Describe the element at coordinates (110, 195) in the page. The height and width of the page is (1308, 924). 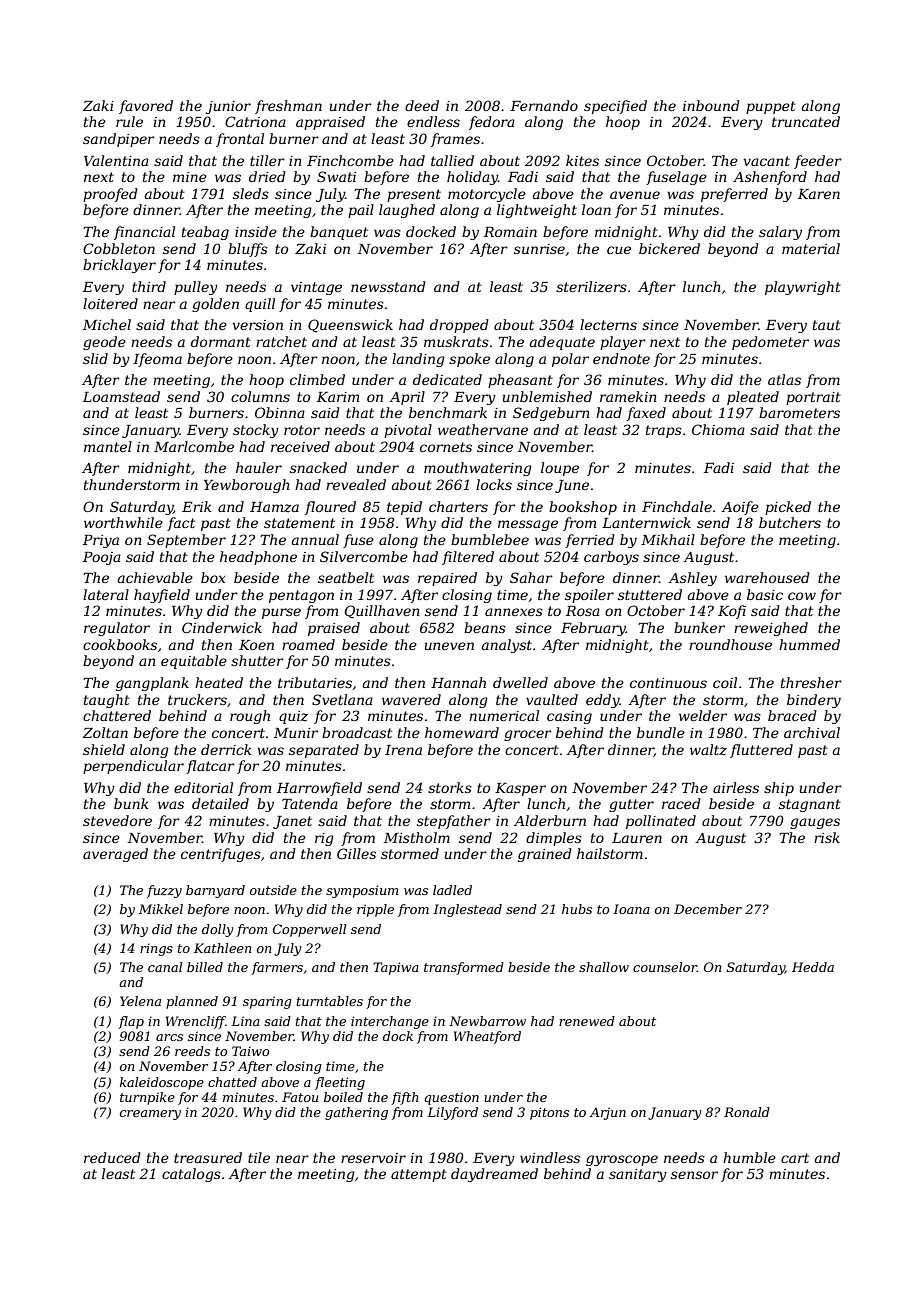
I see `proofed` at that location.
